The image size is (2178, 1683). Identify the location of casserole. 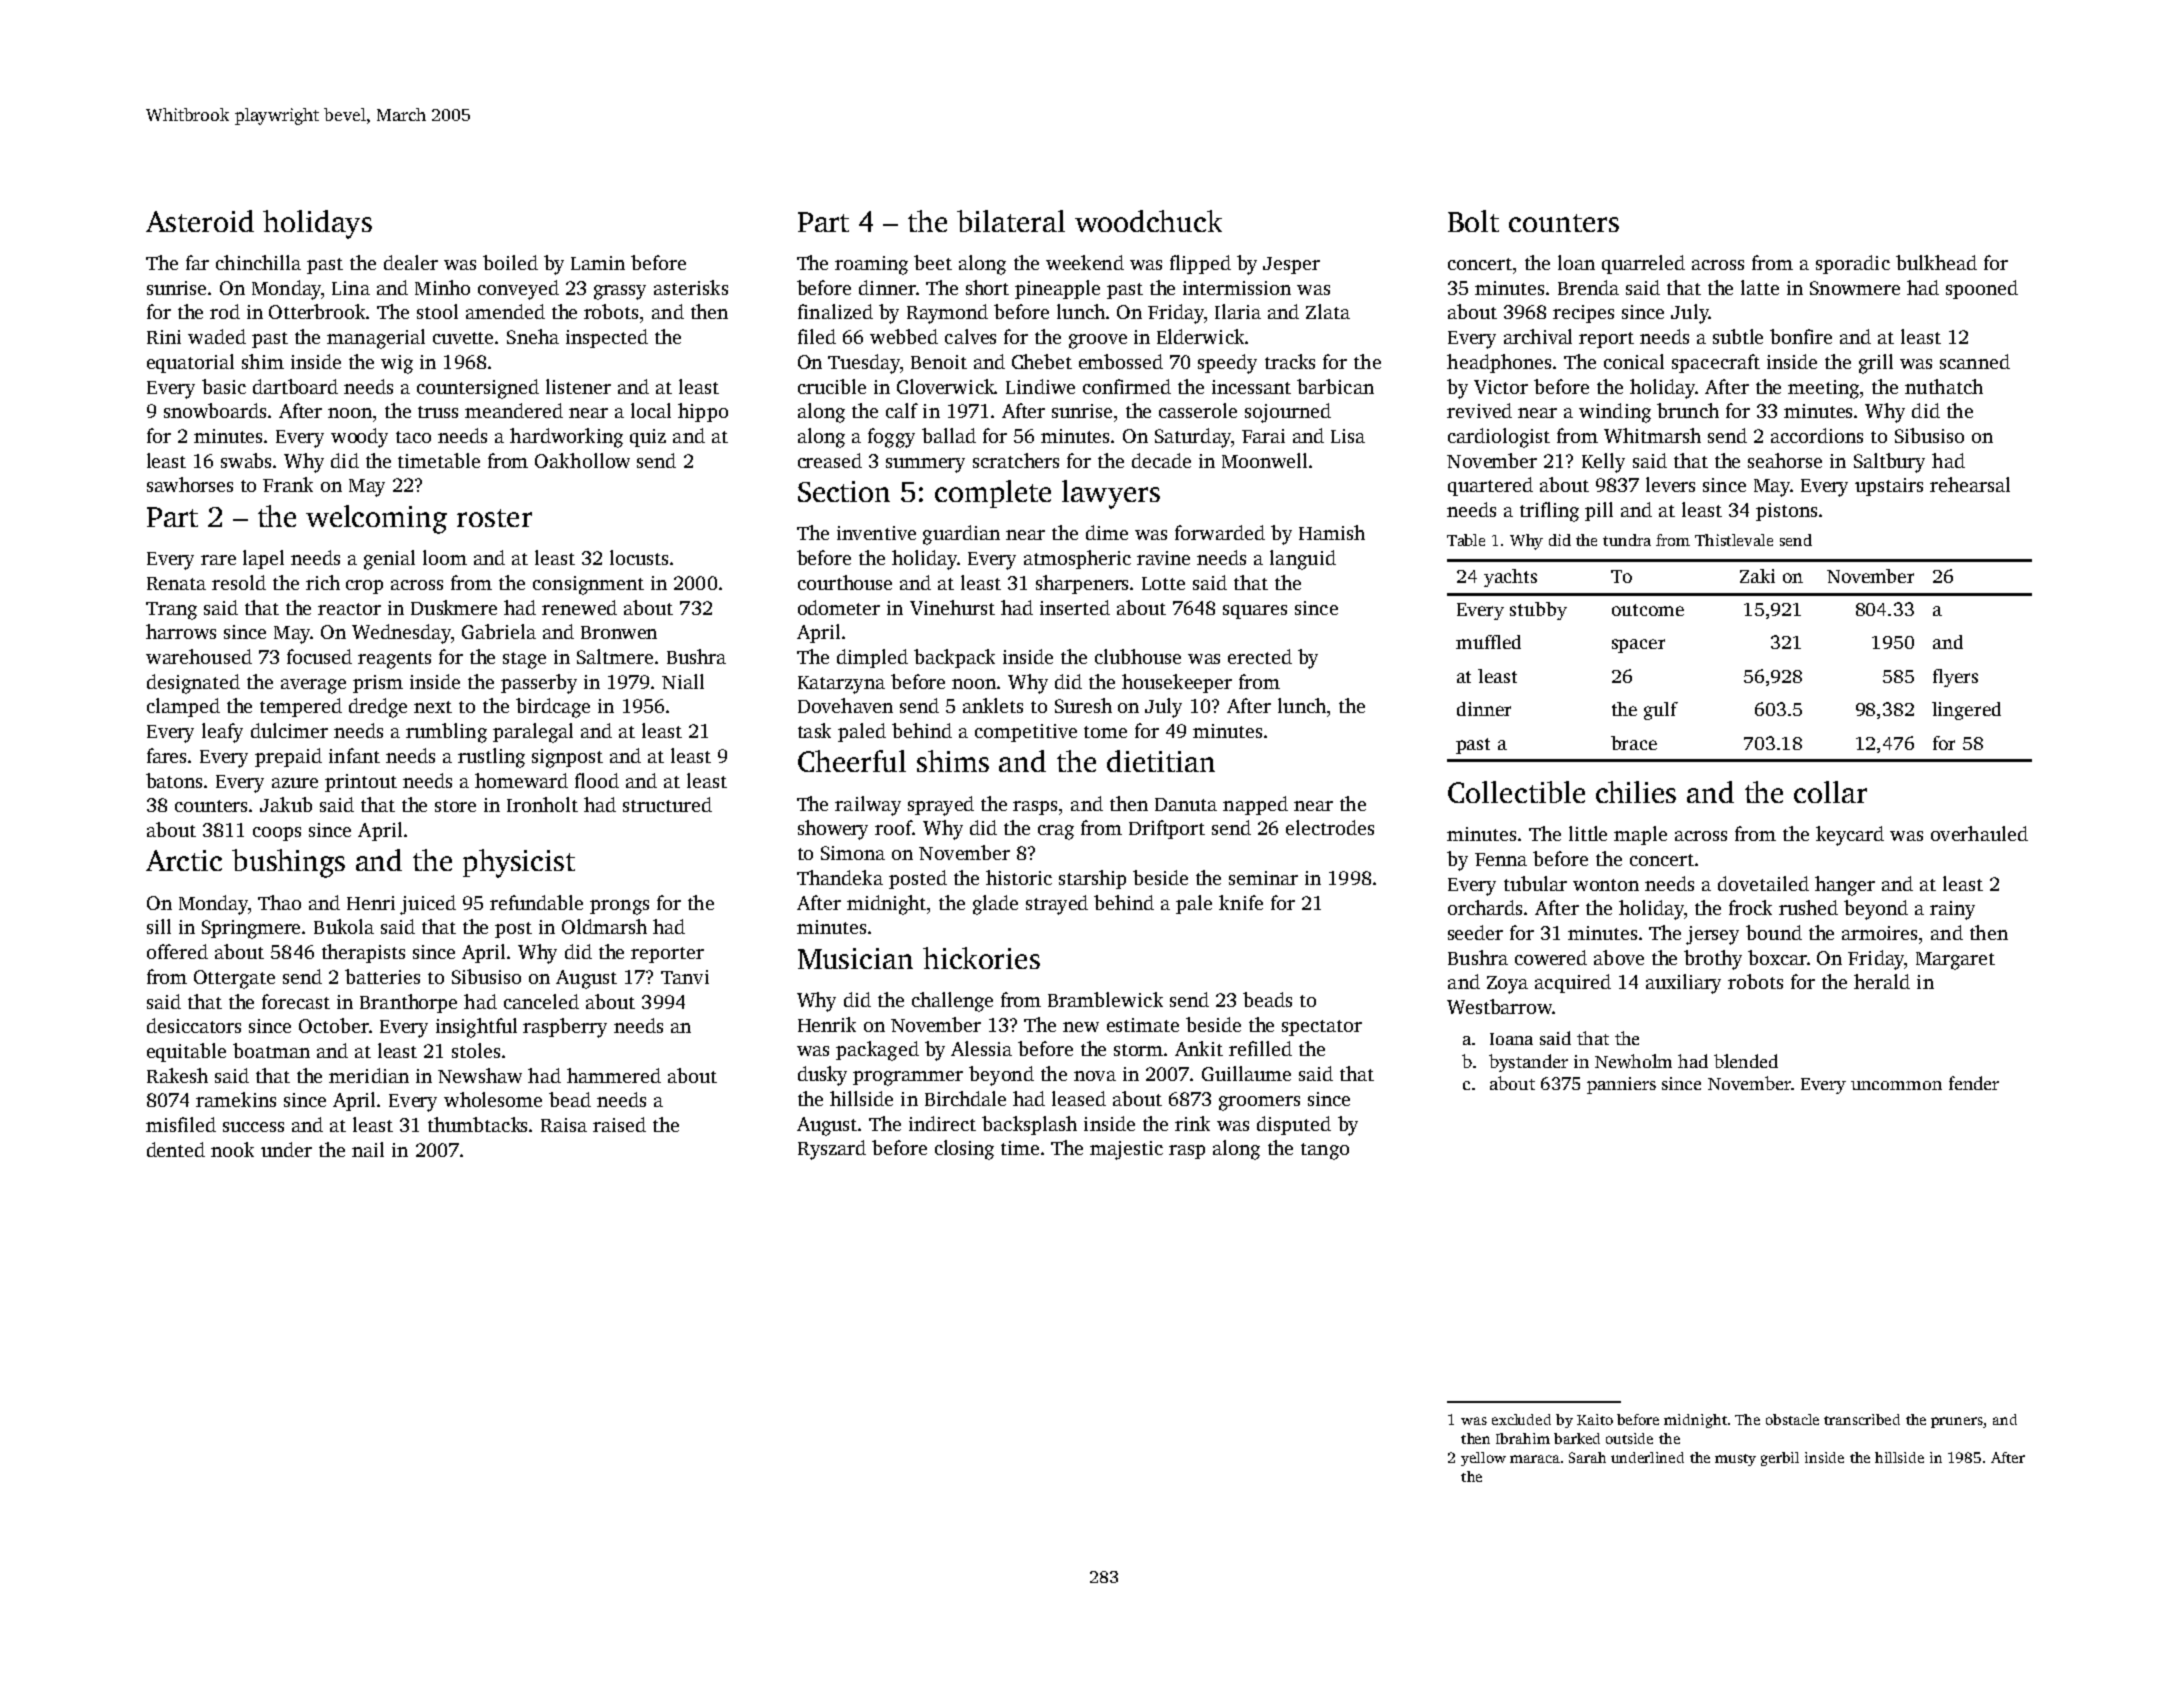
(1198, 410).
